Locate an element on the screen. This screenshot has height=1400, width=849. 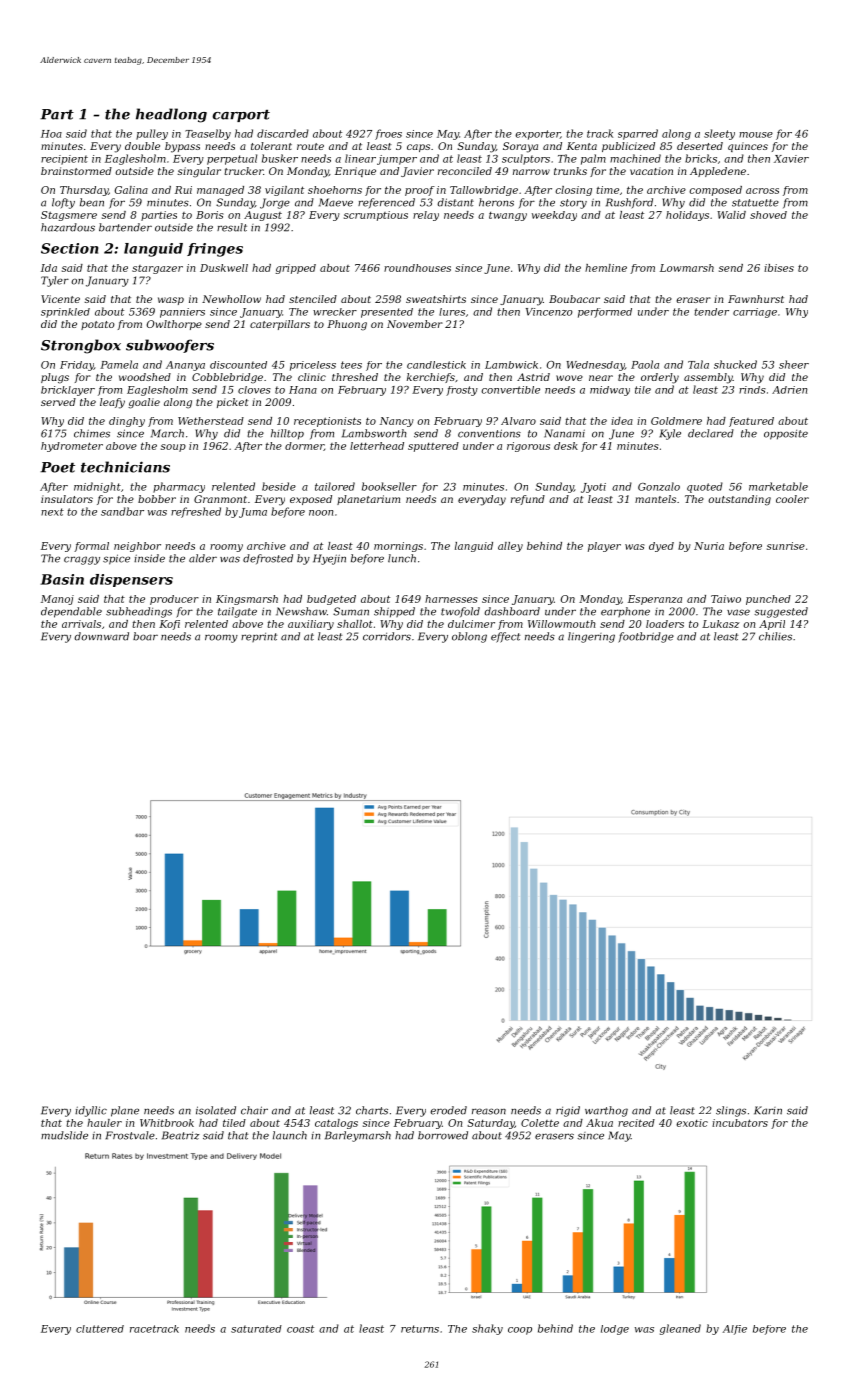
pulley is located at coordinates (152, 134).
